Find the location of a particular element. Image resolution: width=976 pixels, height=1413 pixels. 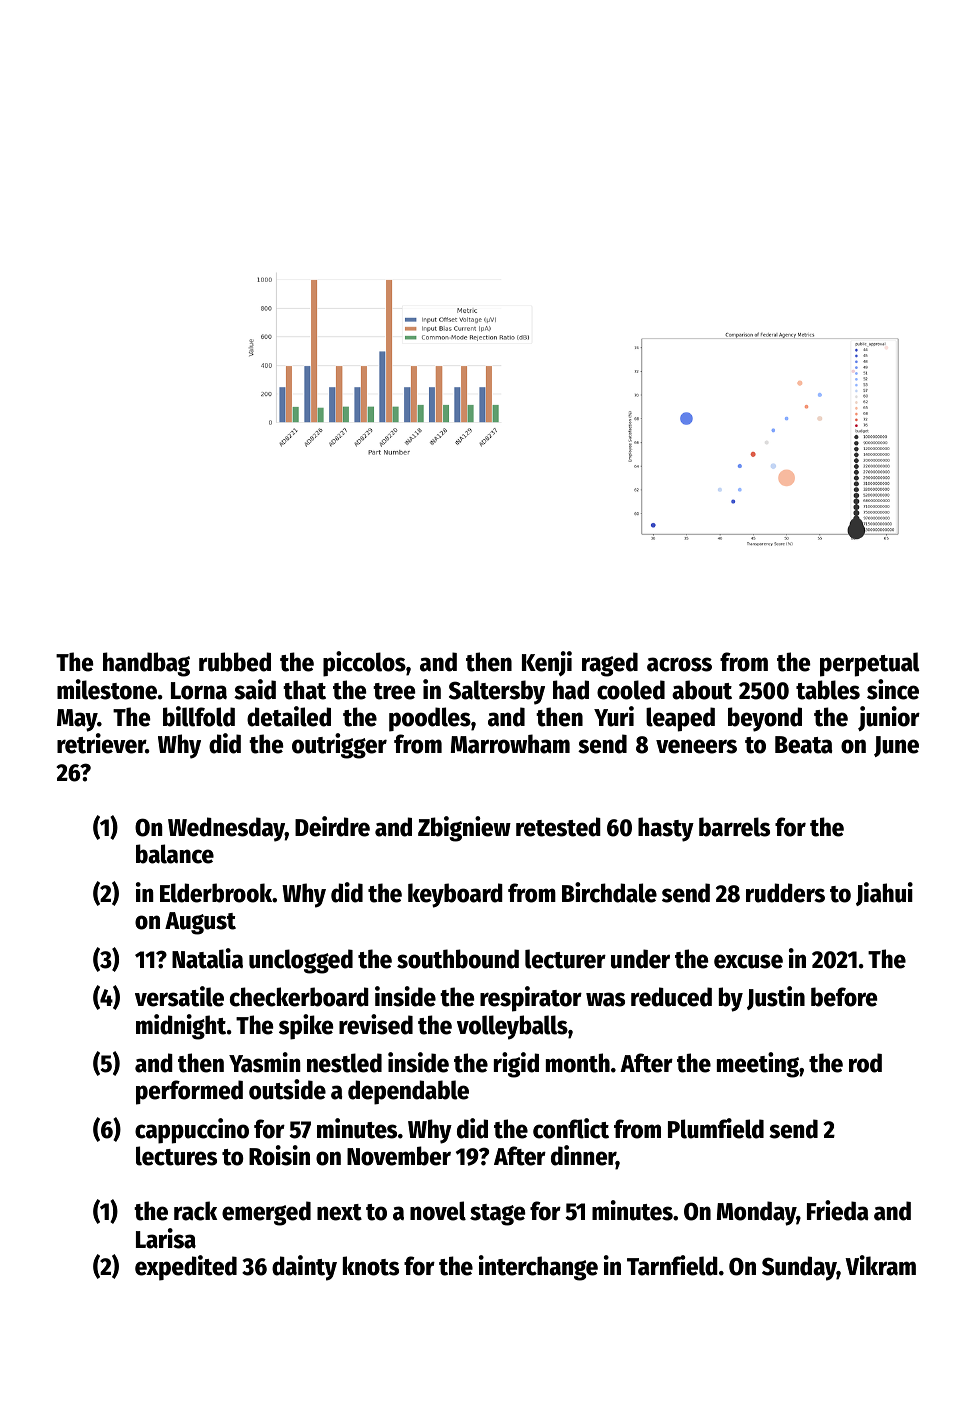

Plumfield is located at coordinates (716, 1128).
